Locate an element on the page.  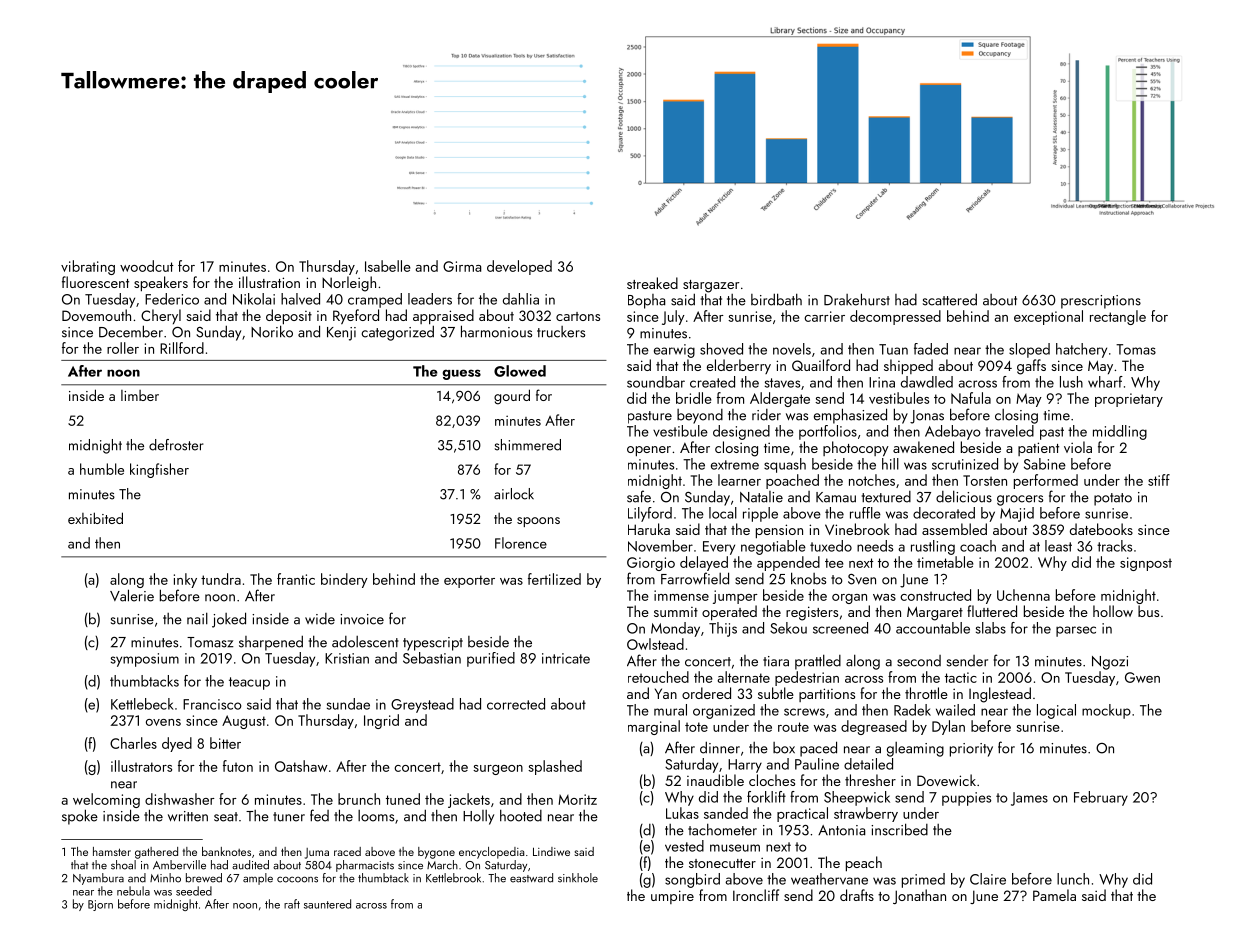
tundra is located at coordinates (221, 579).
